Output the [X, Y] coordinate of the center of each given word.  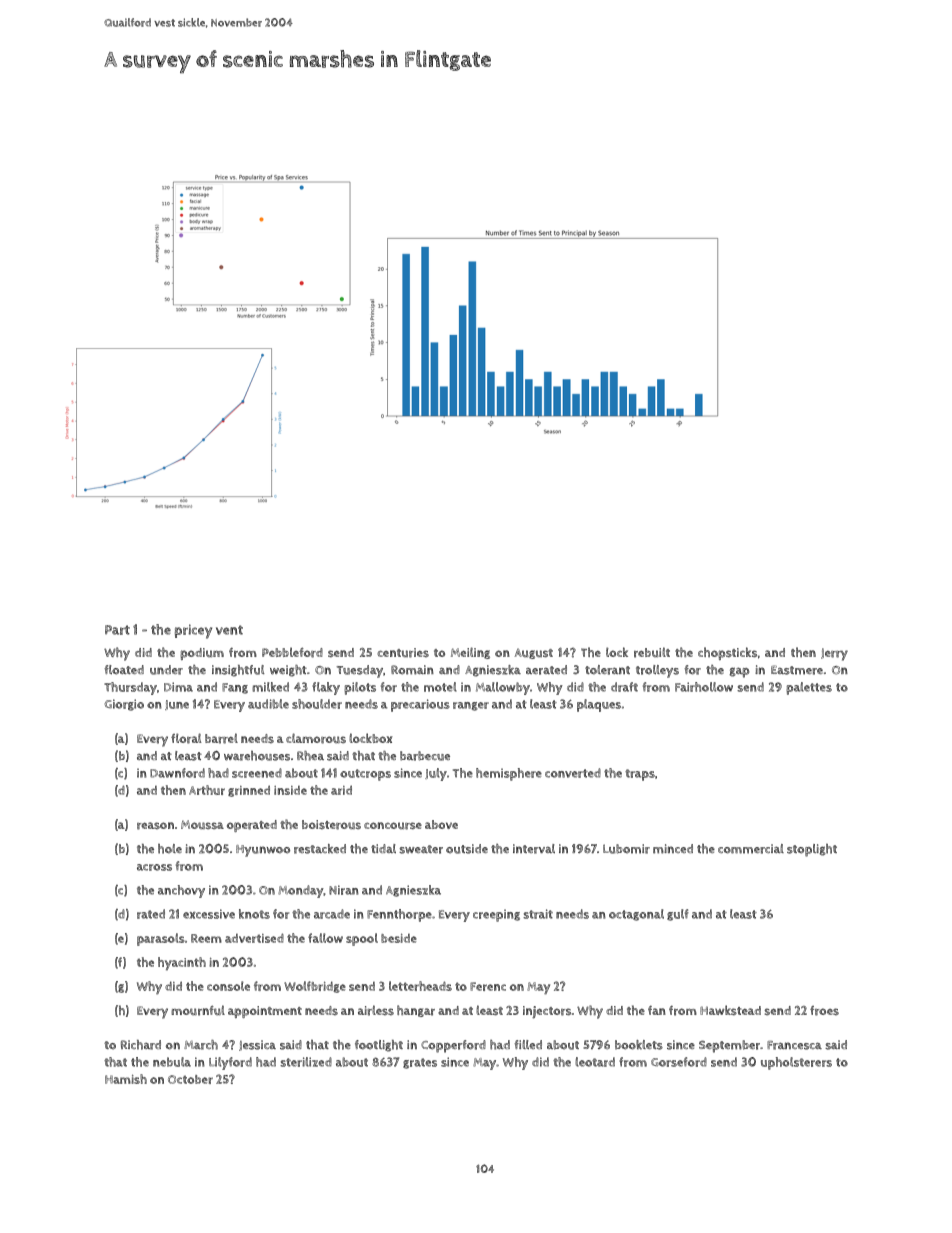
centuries [403, 653]
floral [186, 738]
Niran [344, 890]
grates [420, 1063]
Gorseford [679, 1062]
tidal [383, 848]
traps [640, 775]
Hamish [126, 1079]
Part [117, 630]
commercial [751, 849]
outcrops [365, 775]
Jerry [834, 654]
